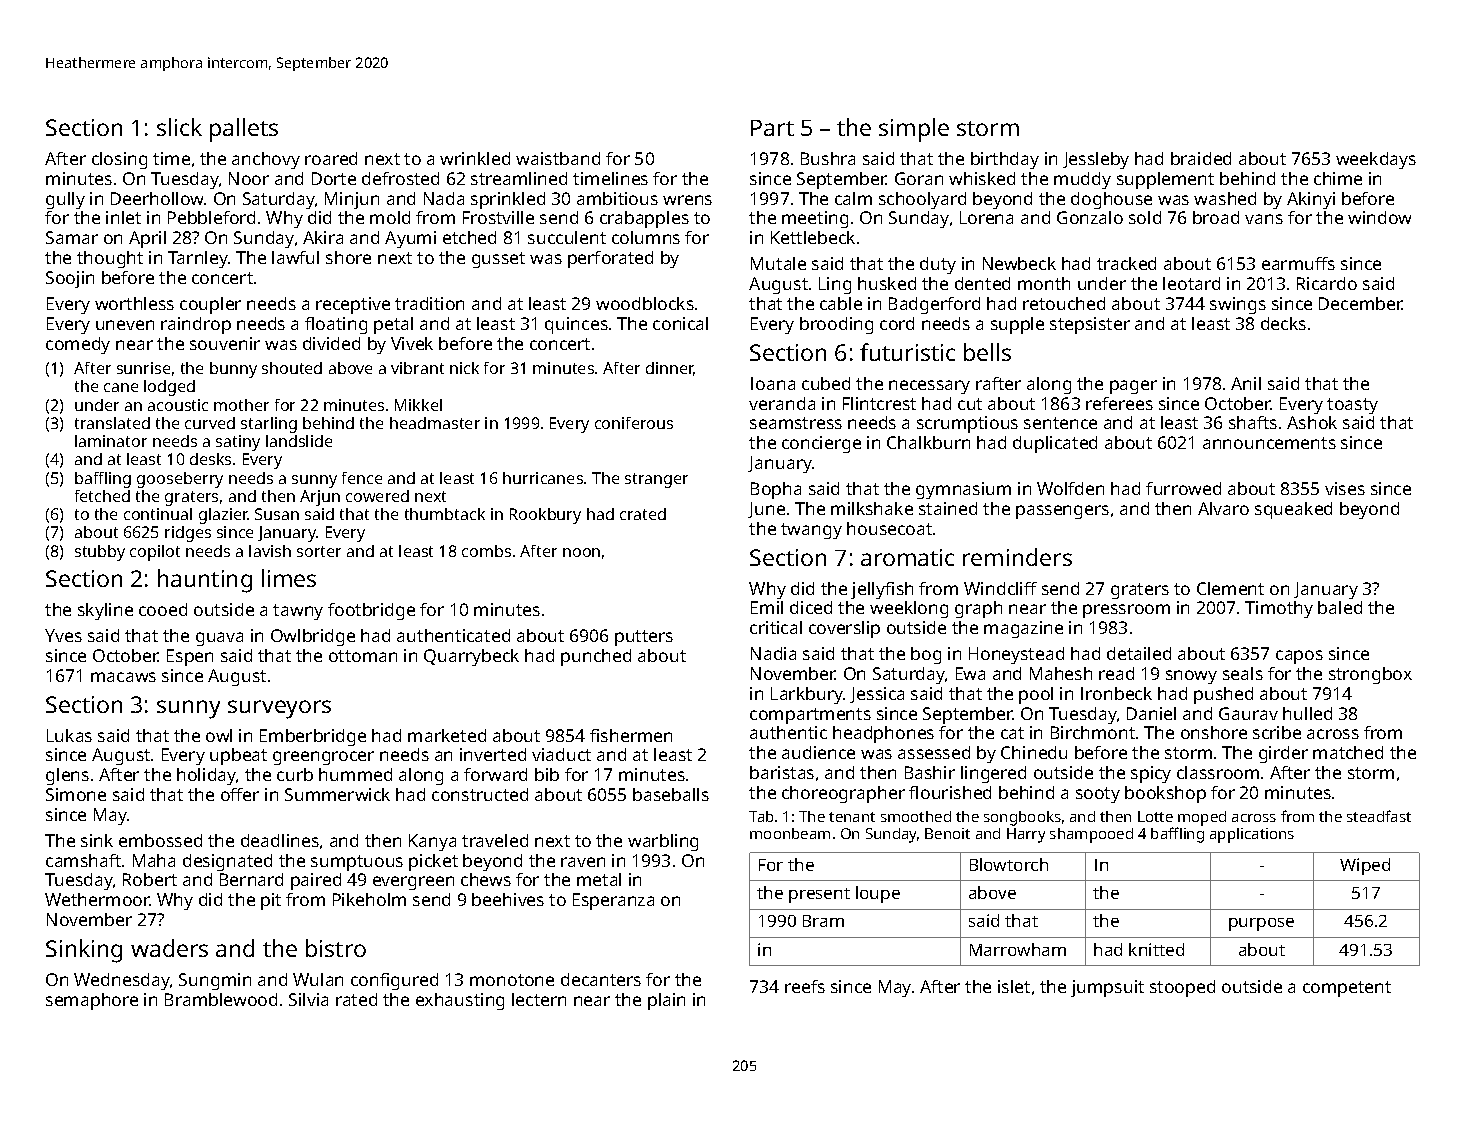  What do you see at coordinates (1201, 158) in the screenshot?
I see `braided` at bounding box center [1201, 158].
